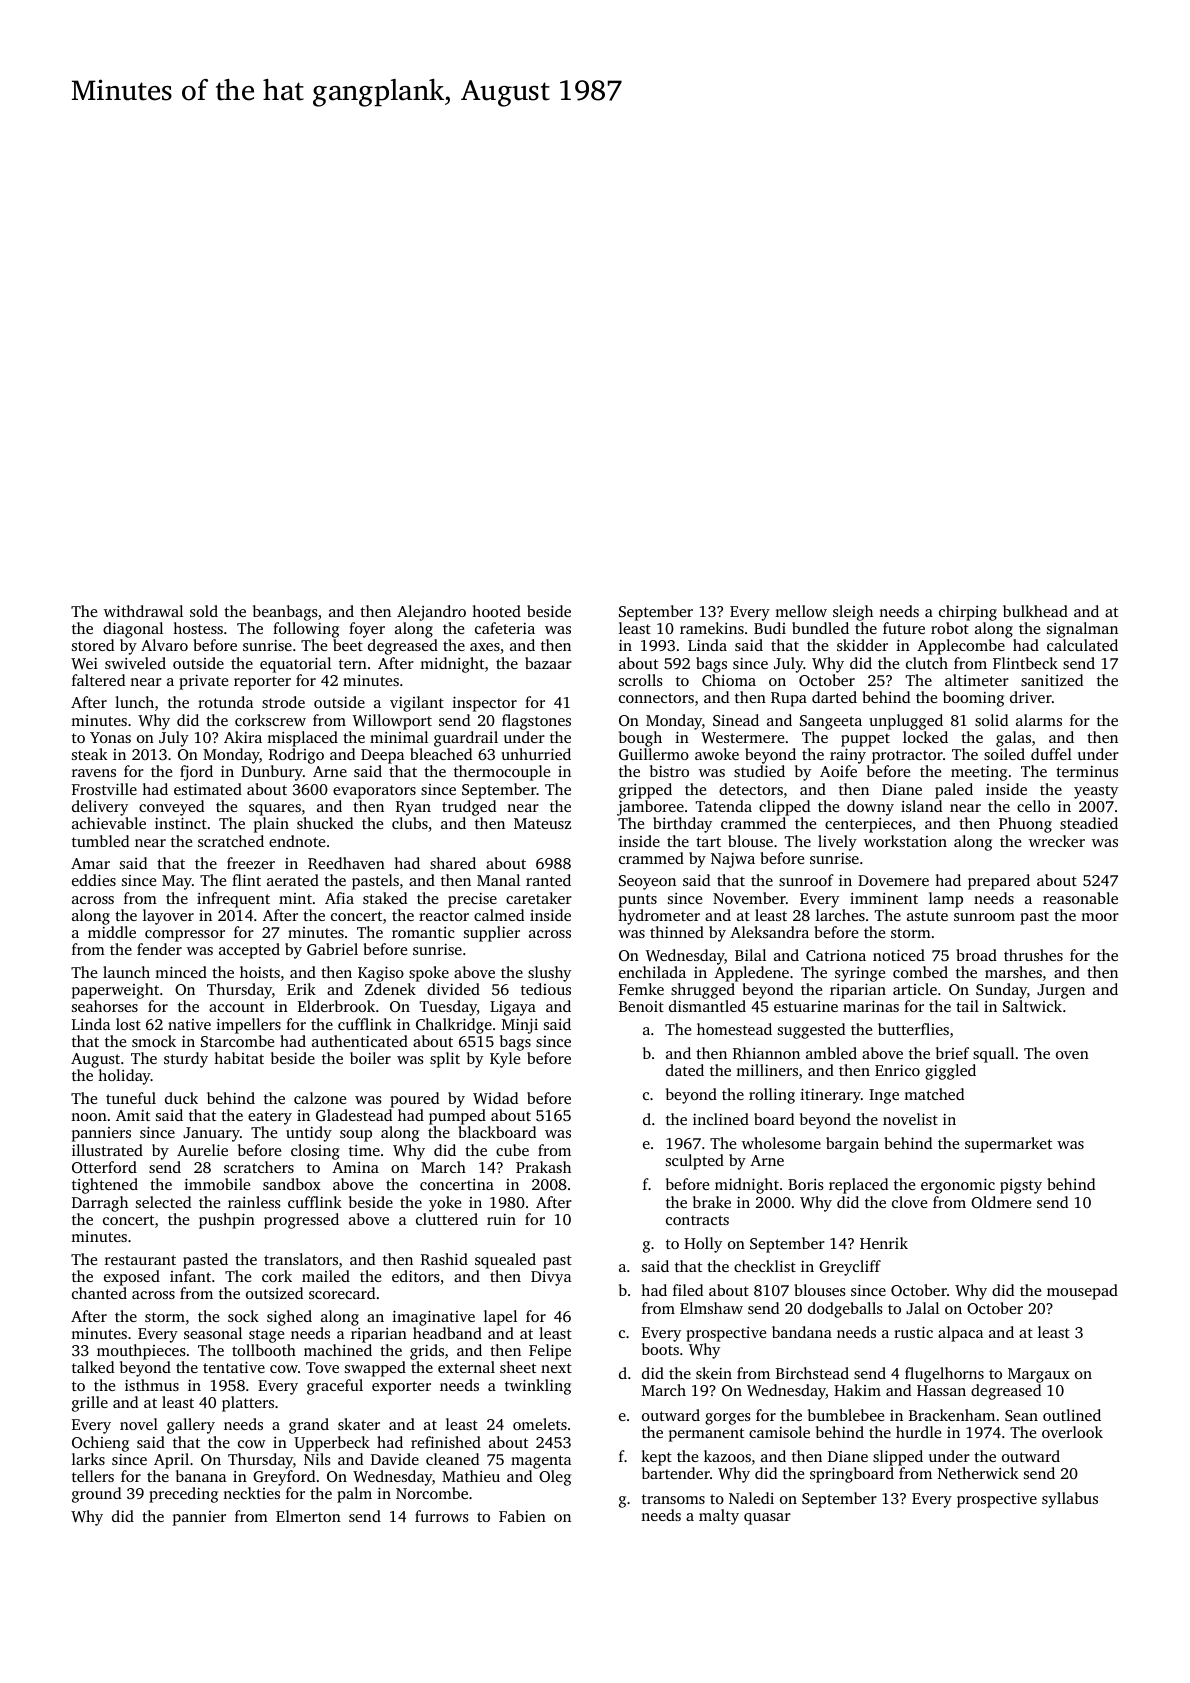 This page has height=1683, width=1190. I want to click on sleigh, so click(853, 613).
